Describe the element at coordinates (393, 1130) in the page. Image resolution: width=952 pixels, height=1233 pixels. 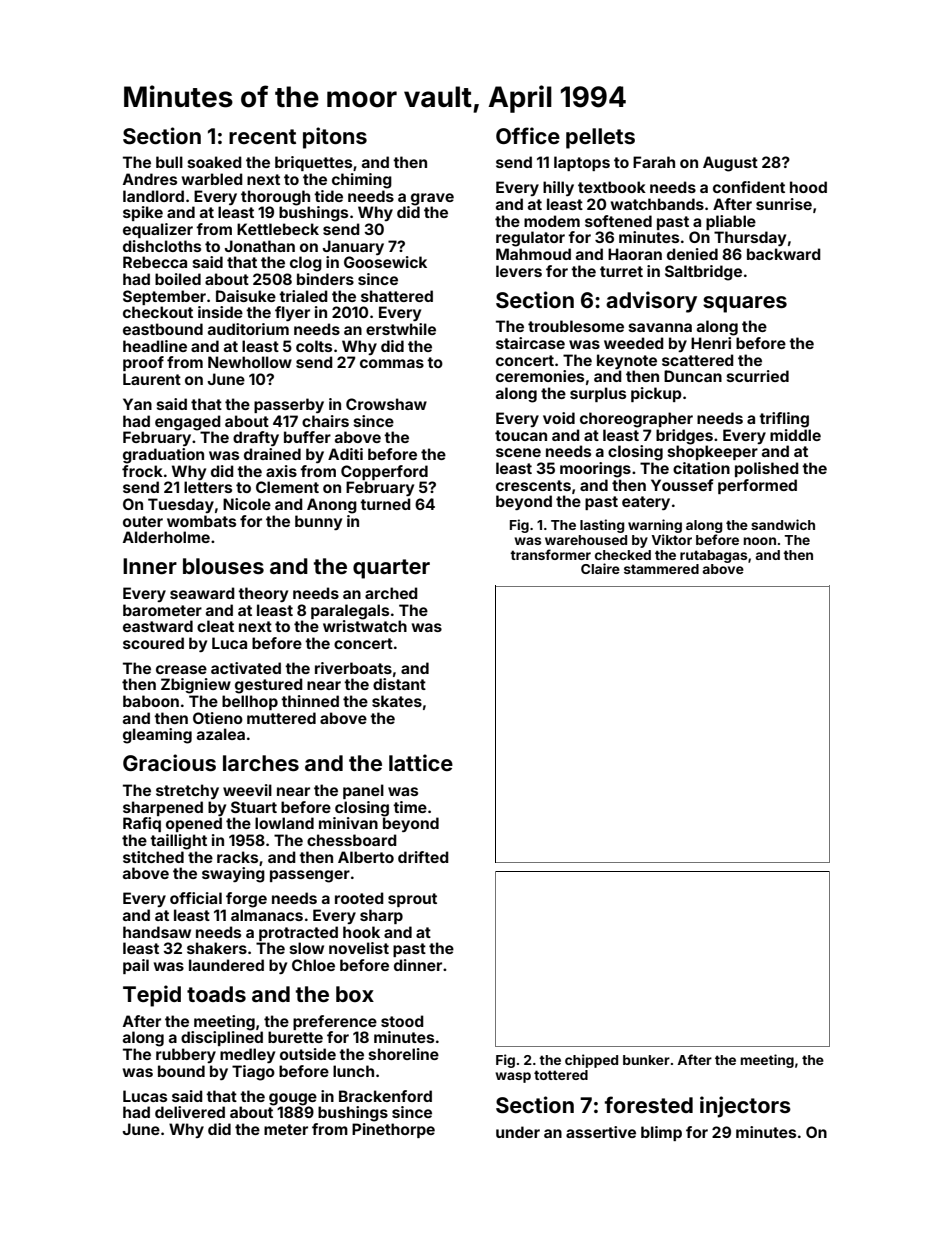
I see `Pinethorpe` at that location.
